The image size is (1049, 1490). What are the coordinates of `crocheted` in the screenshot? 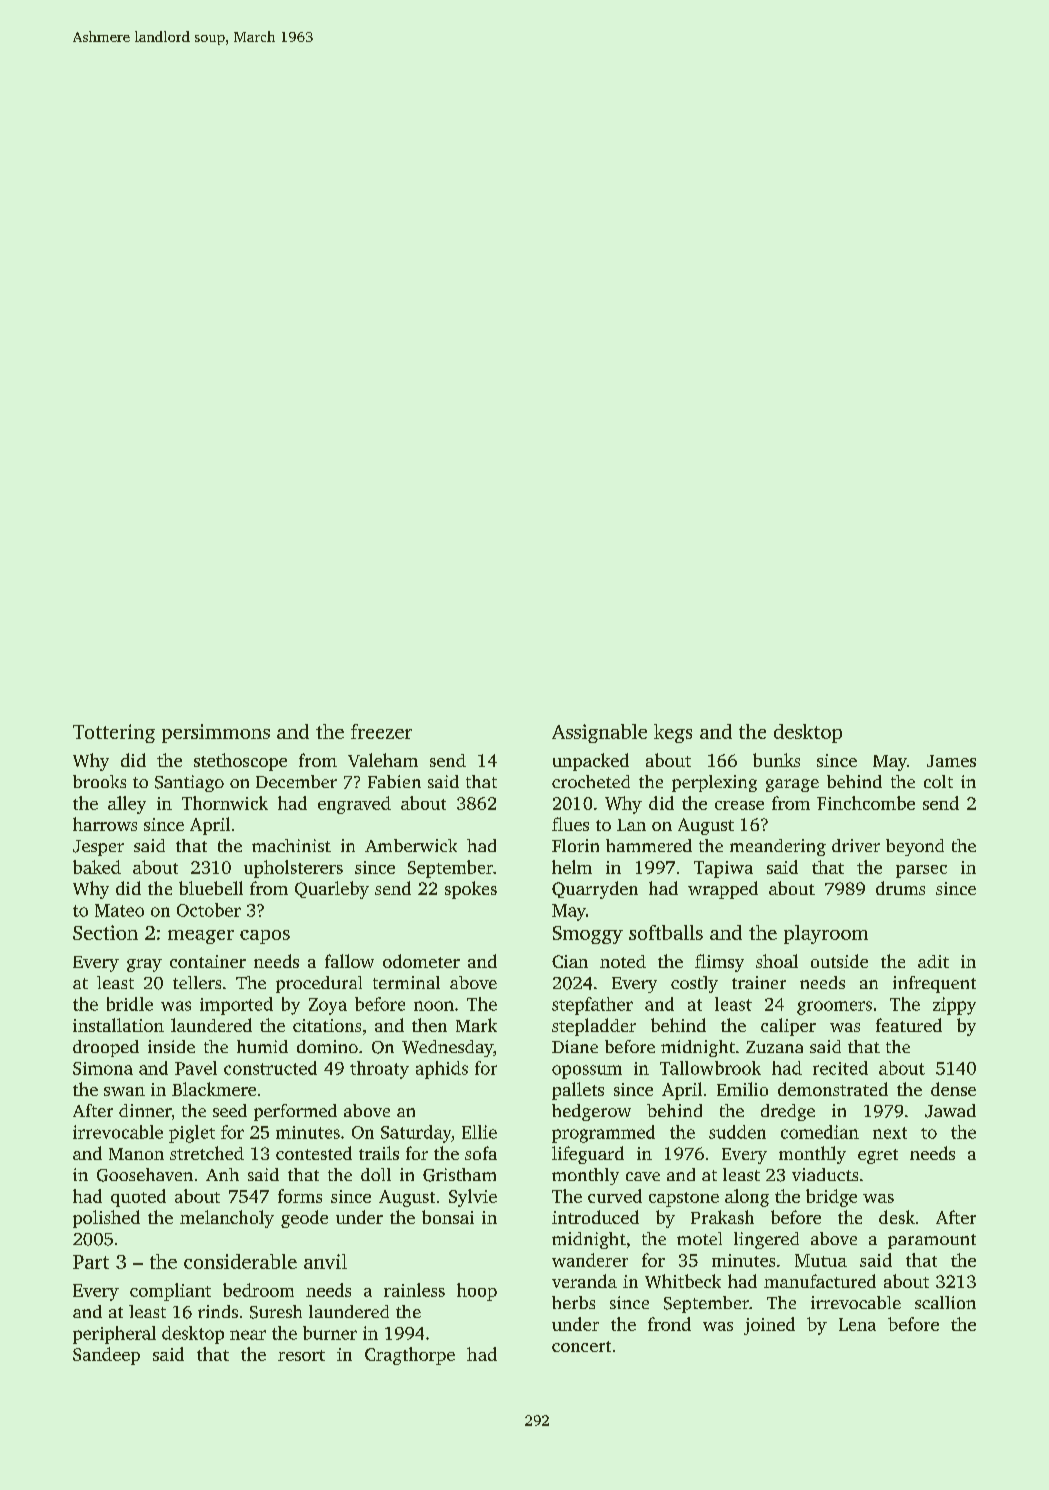 It's located at (591, 781).
